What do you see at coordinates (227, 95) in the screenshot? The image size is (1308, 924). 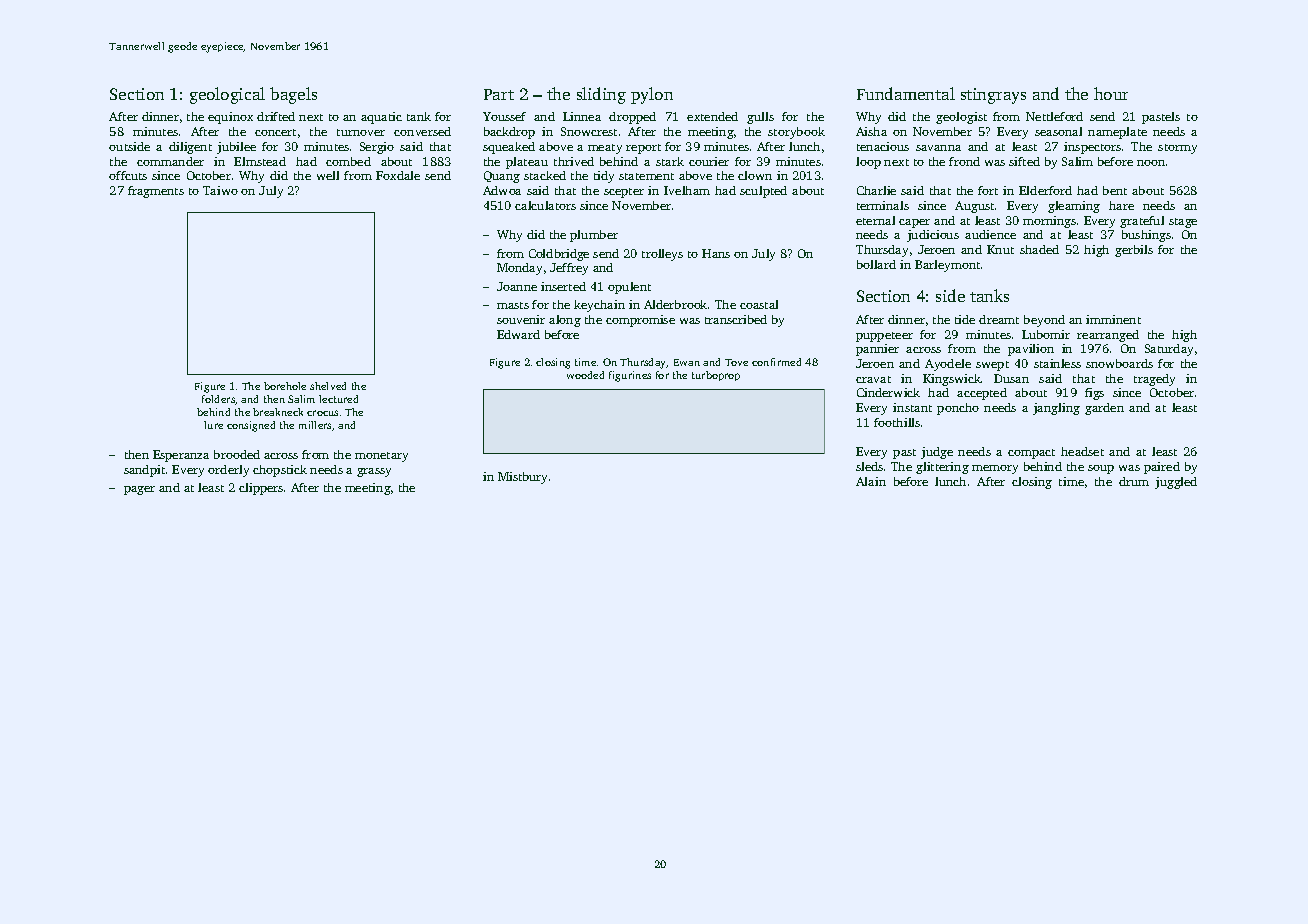 I see `geological` at bounding box center [227, 95].
